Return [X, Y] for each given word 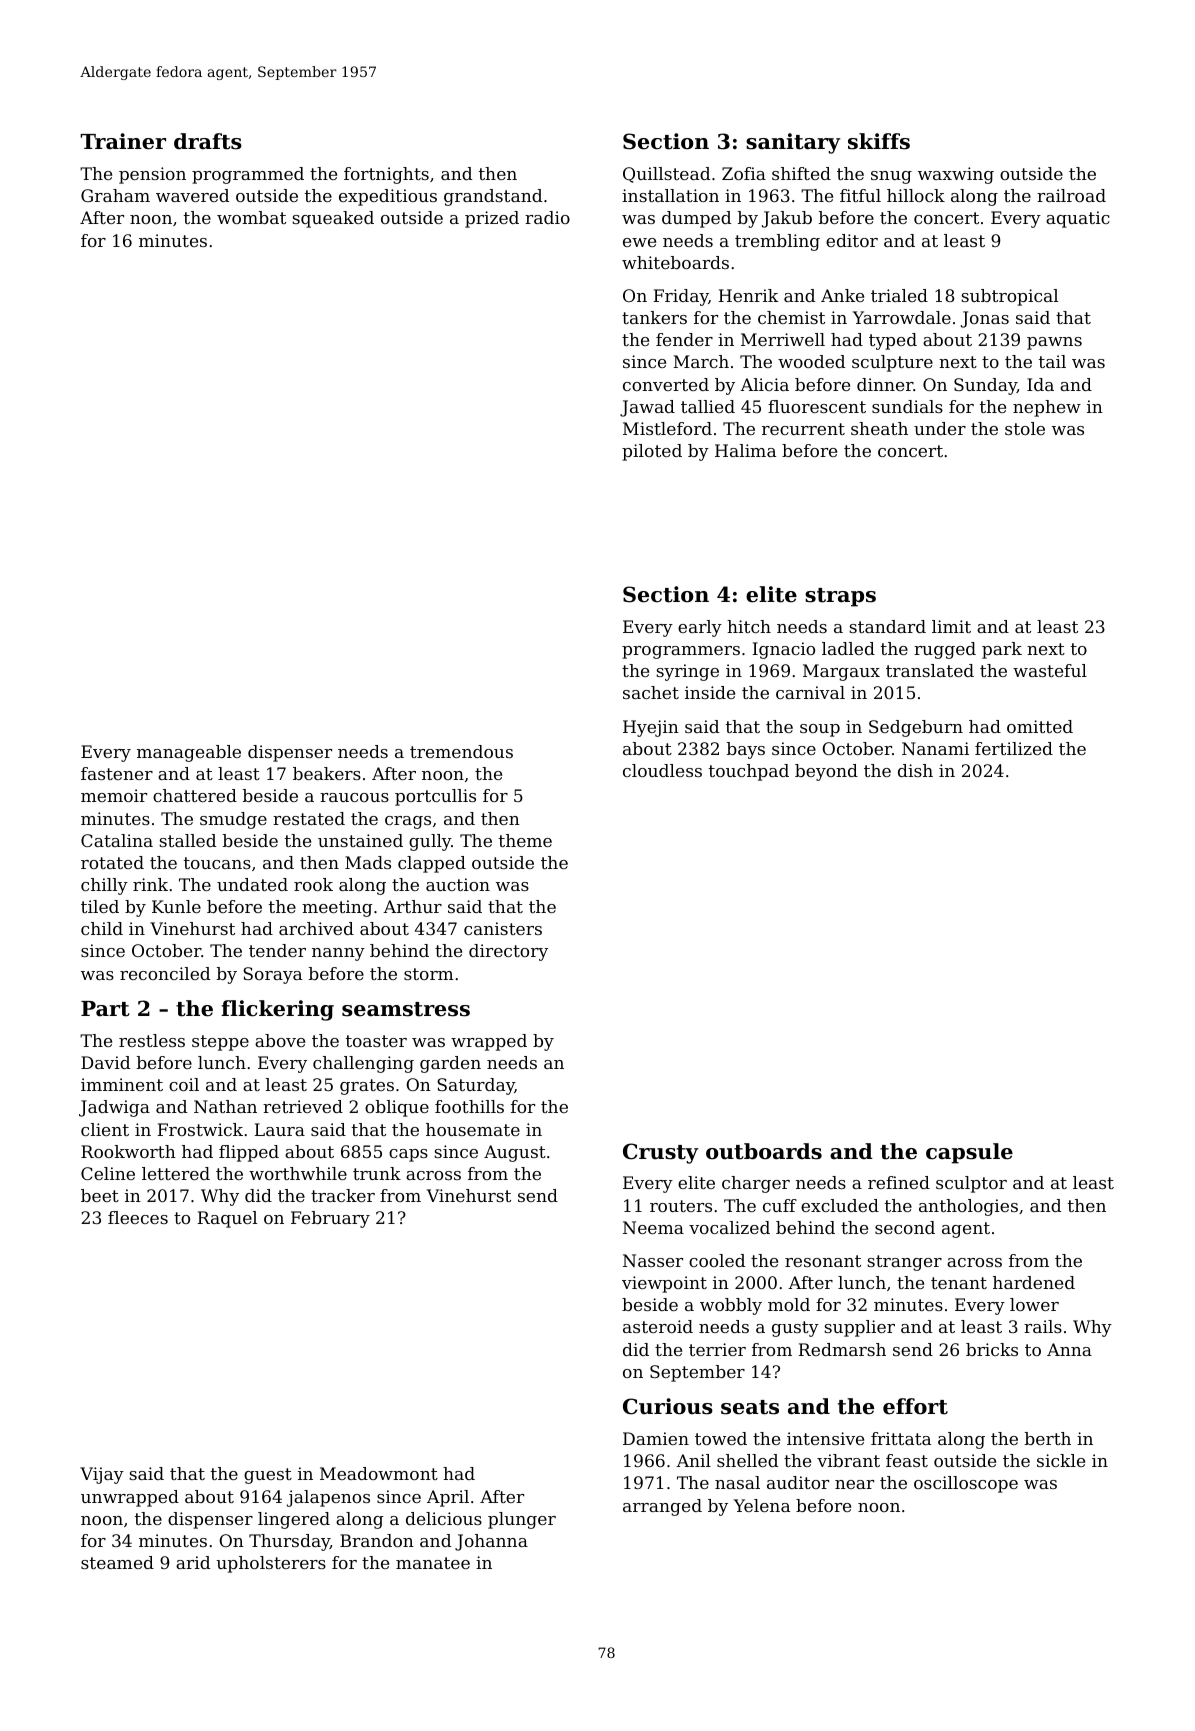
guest [268, 1476]
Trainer [123, 141]
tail [1052, 361]
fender [684, 339]
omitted [1040, 726]
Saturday [476, 1086]
